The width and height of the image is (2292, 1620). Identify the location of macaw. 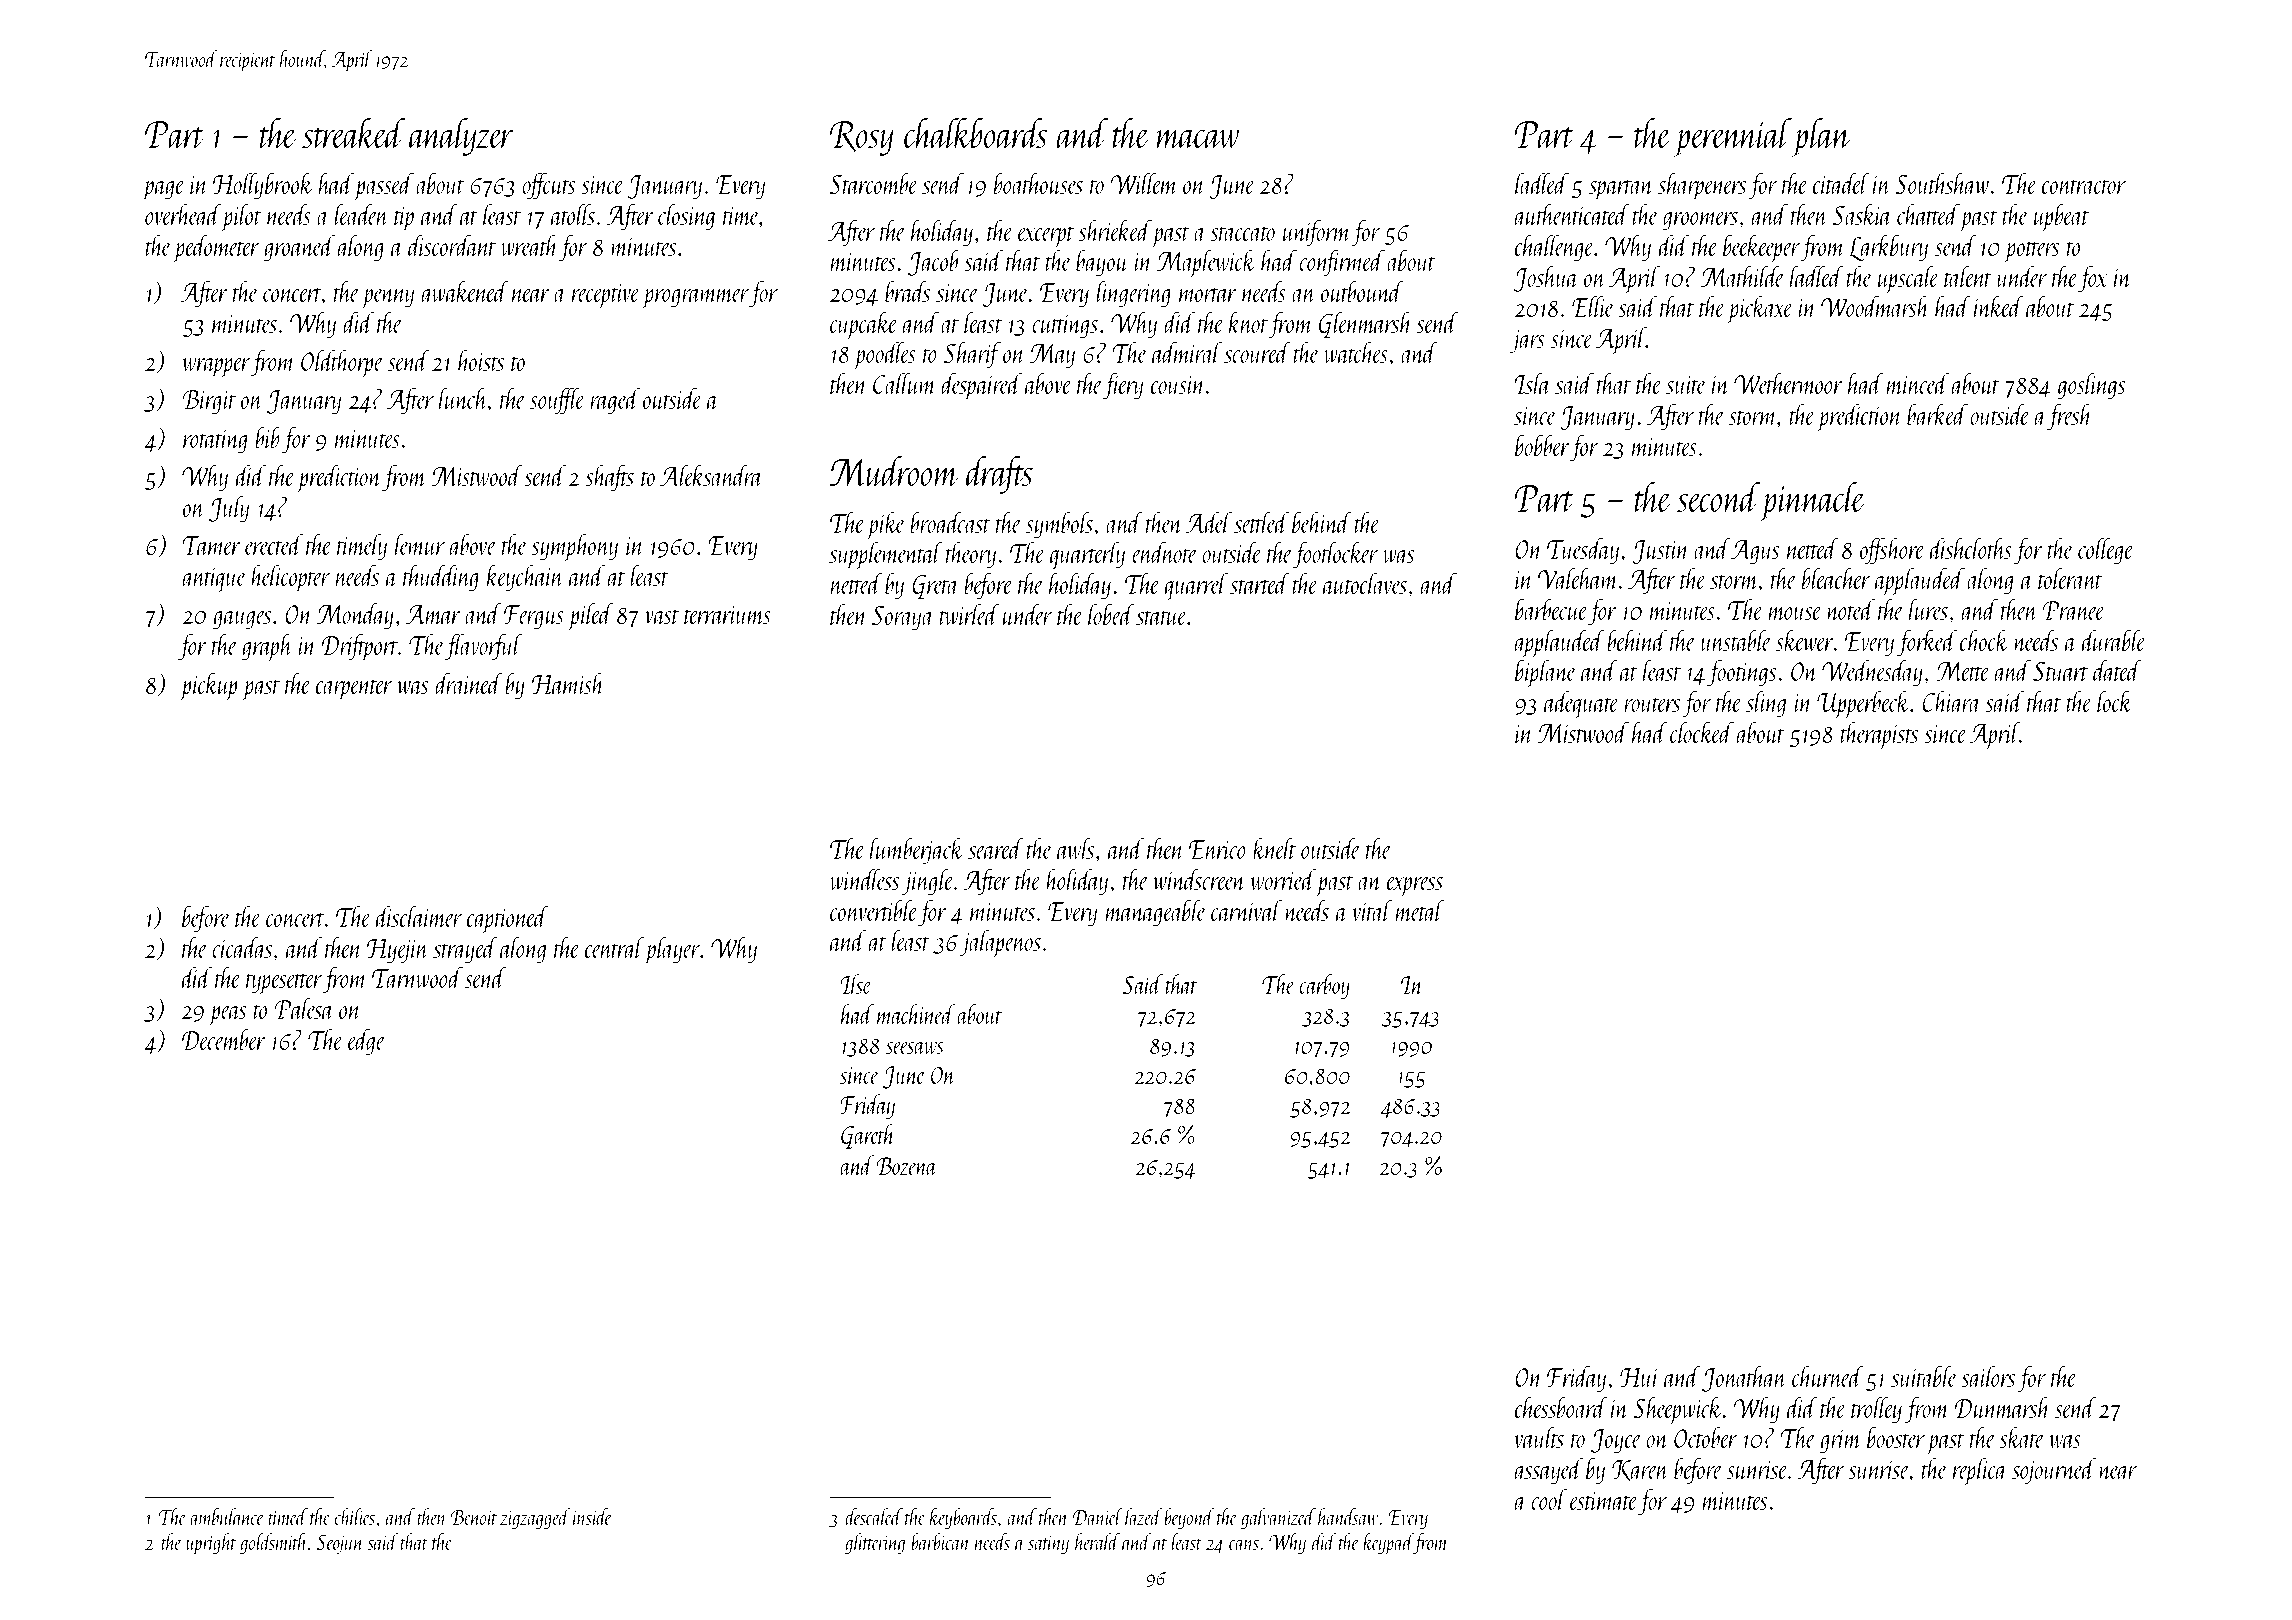
(1198, 139).
